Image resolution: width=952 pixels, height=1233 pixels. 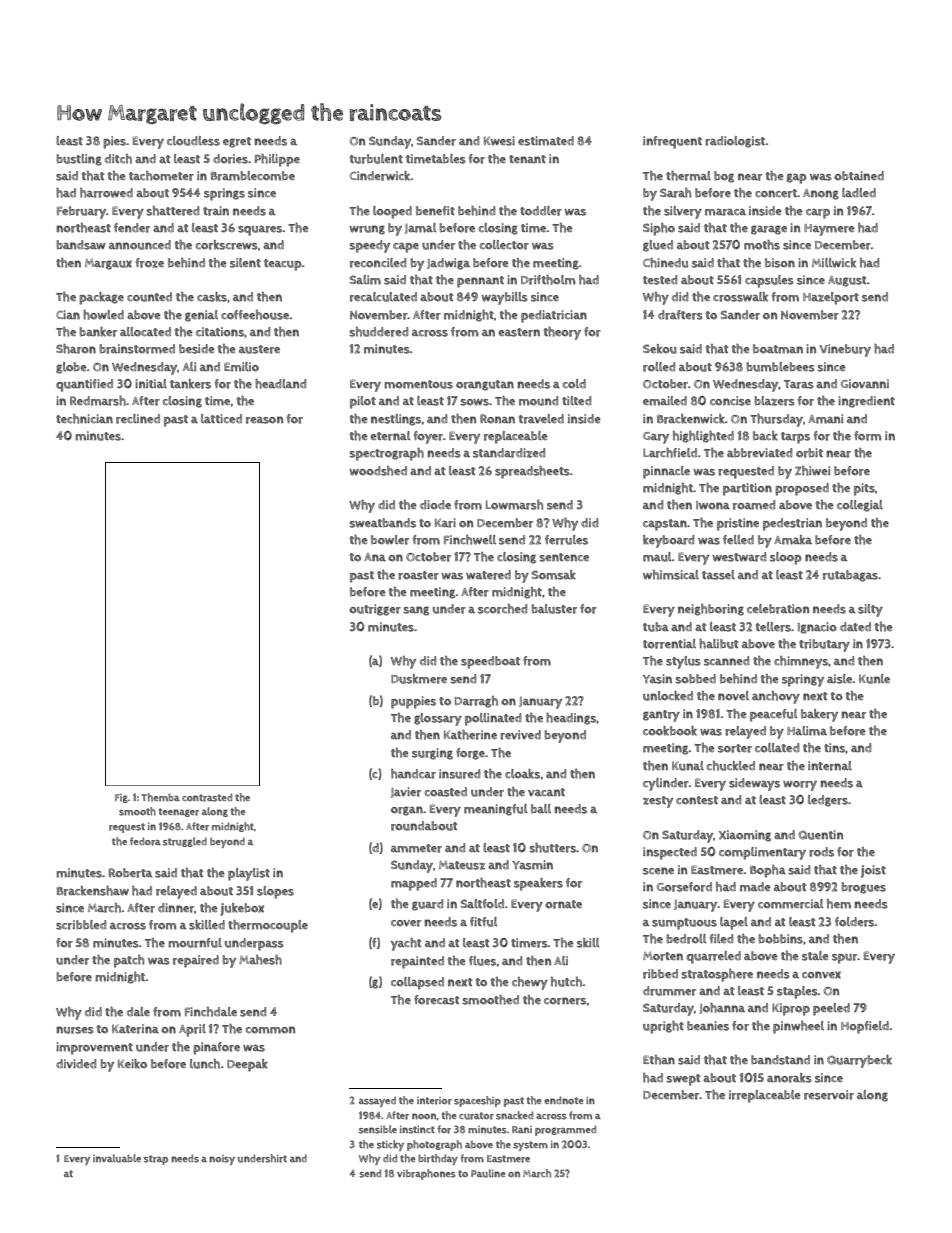 What do you see at coordinates (156, 1160) in the screenshot?
I see `strap` at bounding box center [156, 1160].
